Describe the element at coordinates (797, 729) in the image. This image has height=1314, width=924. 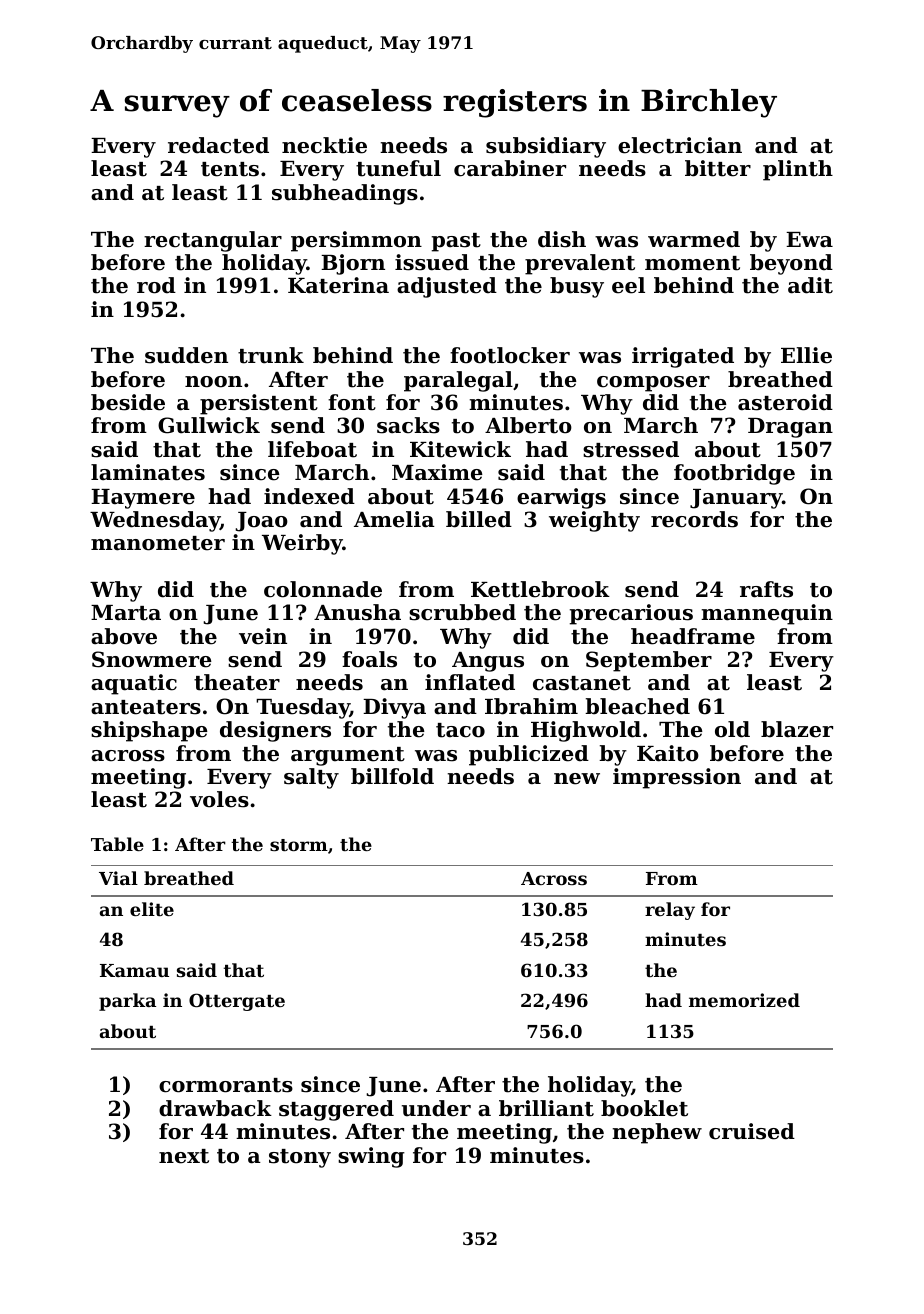
I see `blazer` at that location.
